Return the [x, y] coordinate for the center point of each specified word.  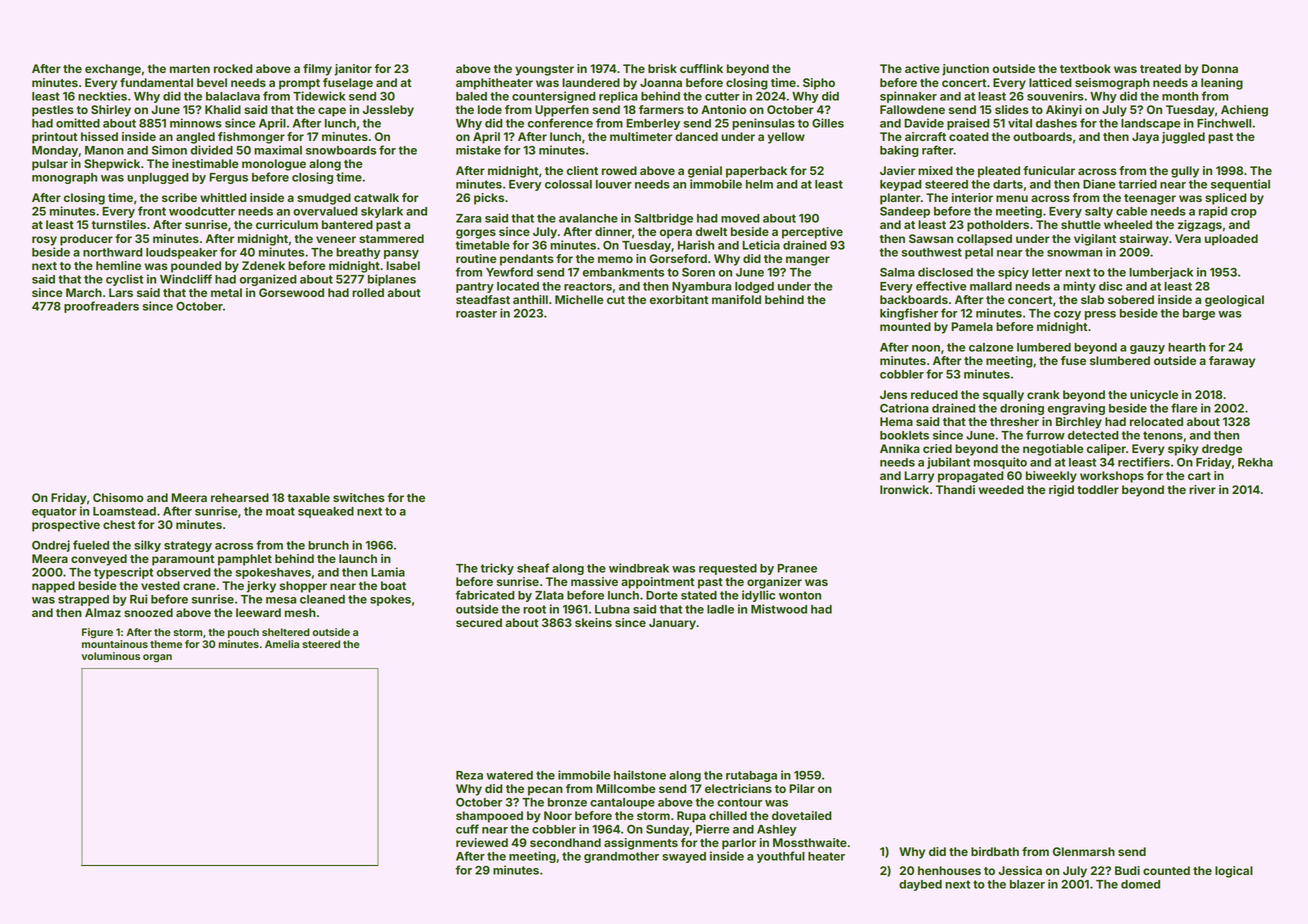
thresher [1014, 421]
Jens [893, 394]
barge [1199, 314]
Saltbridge [663, 219]
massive [594, 581]
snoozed [148, 612]
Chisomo [118, 497]
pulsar [50, 165]
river [1202, 489]
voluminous [110, 656]
